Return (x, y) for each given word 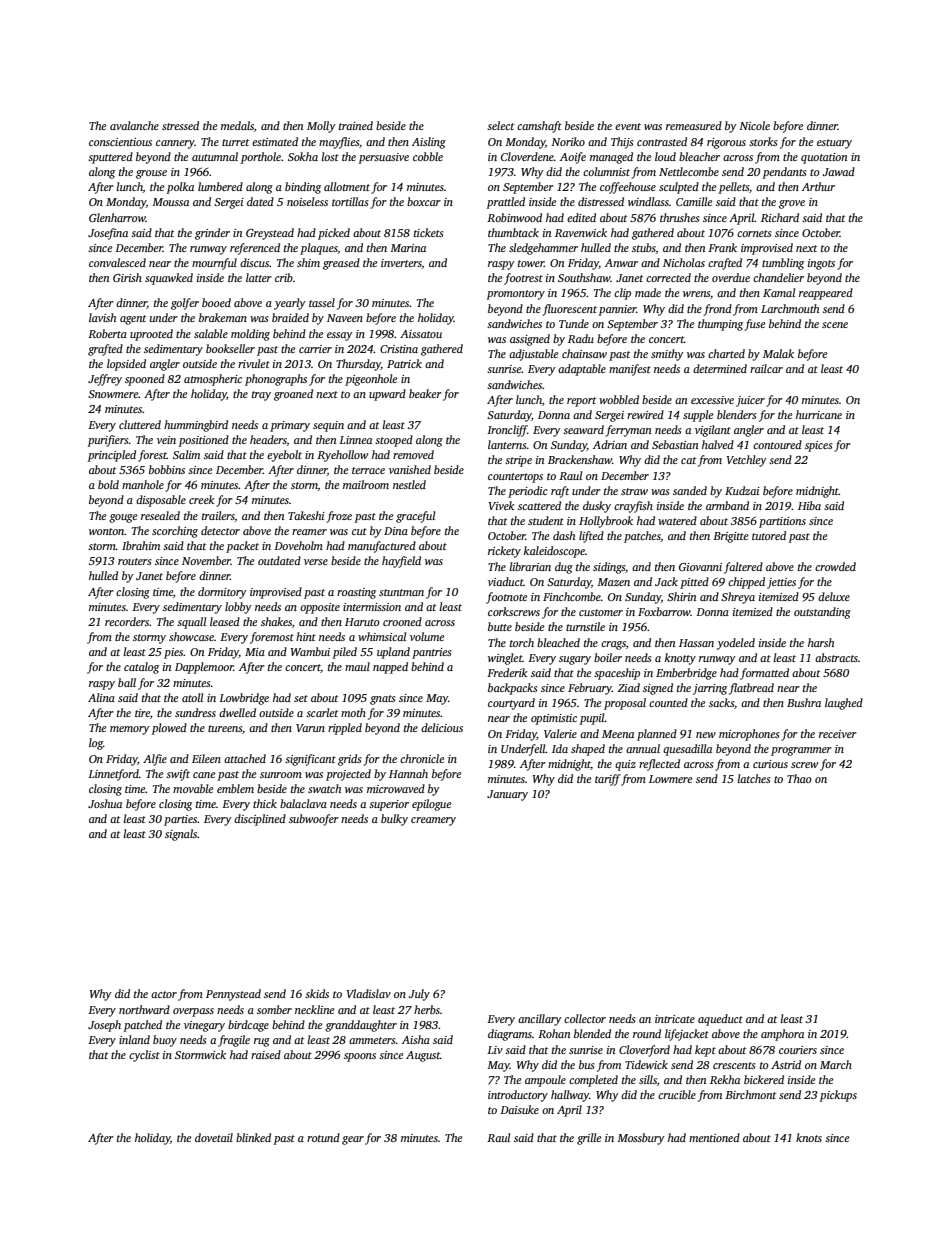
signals (181, 835)
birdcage (248, 1026)
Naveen (345, 318)
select (500, 125)
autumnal (215, 156)
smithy (667, 355)
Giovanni (700, 567)
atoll (192, 697)
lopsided (126, 365)
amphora (782, 1035)
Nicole (754, 125)
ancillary (540, 1020)
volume (427, 636)
